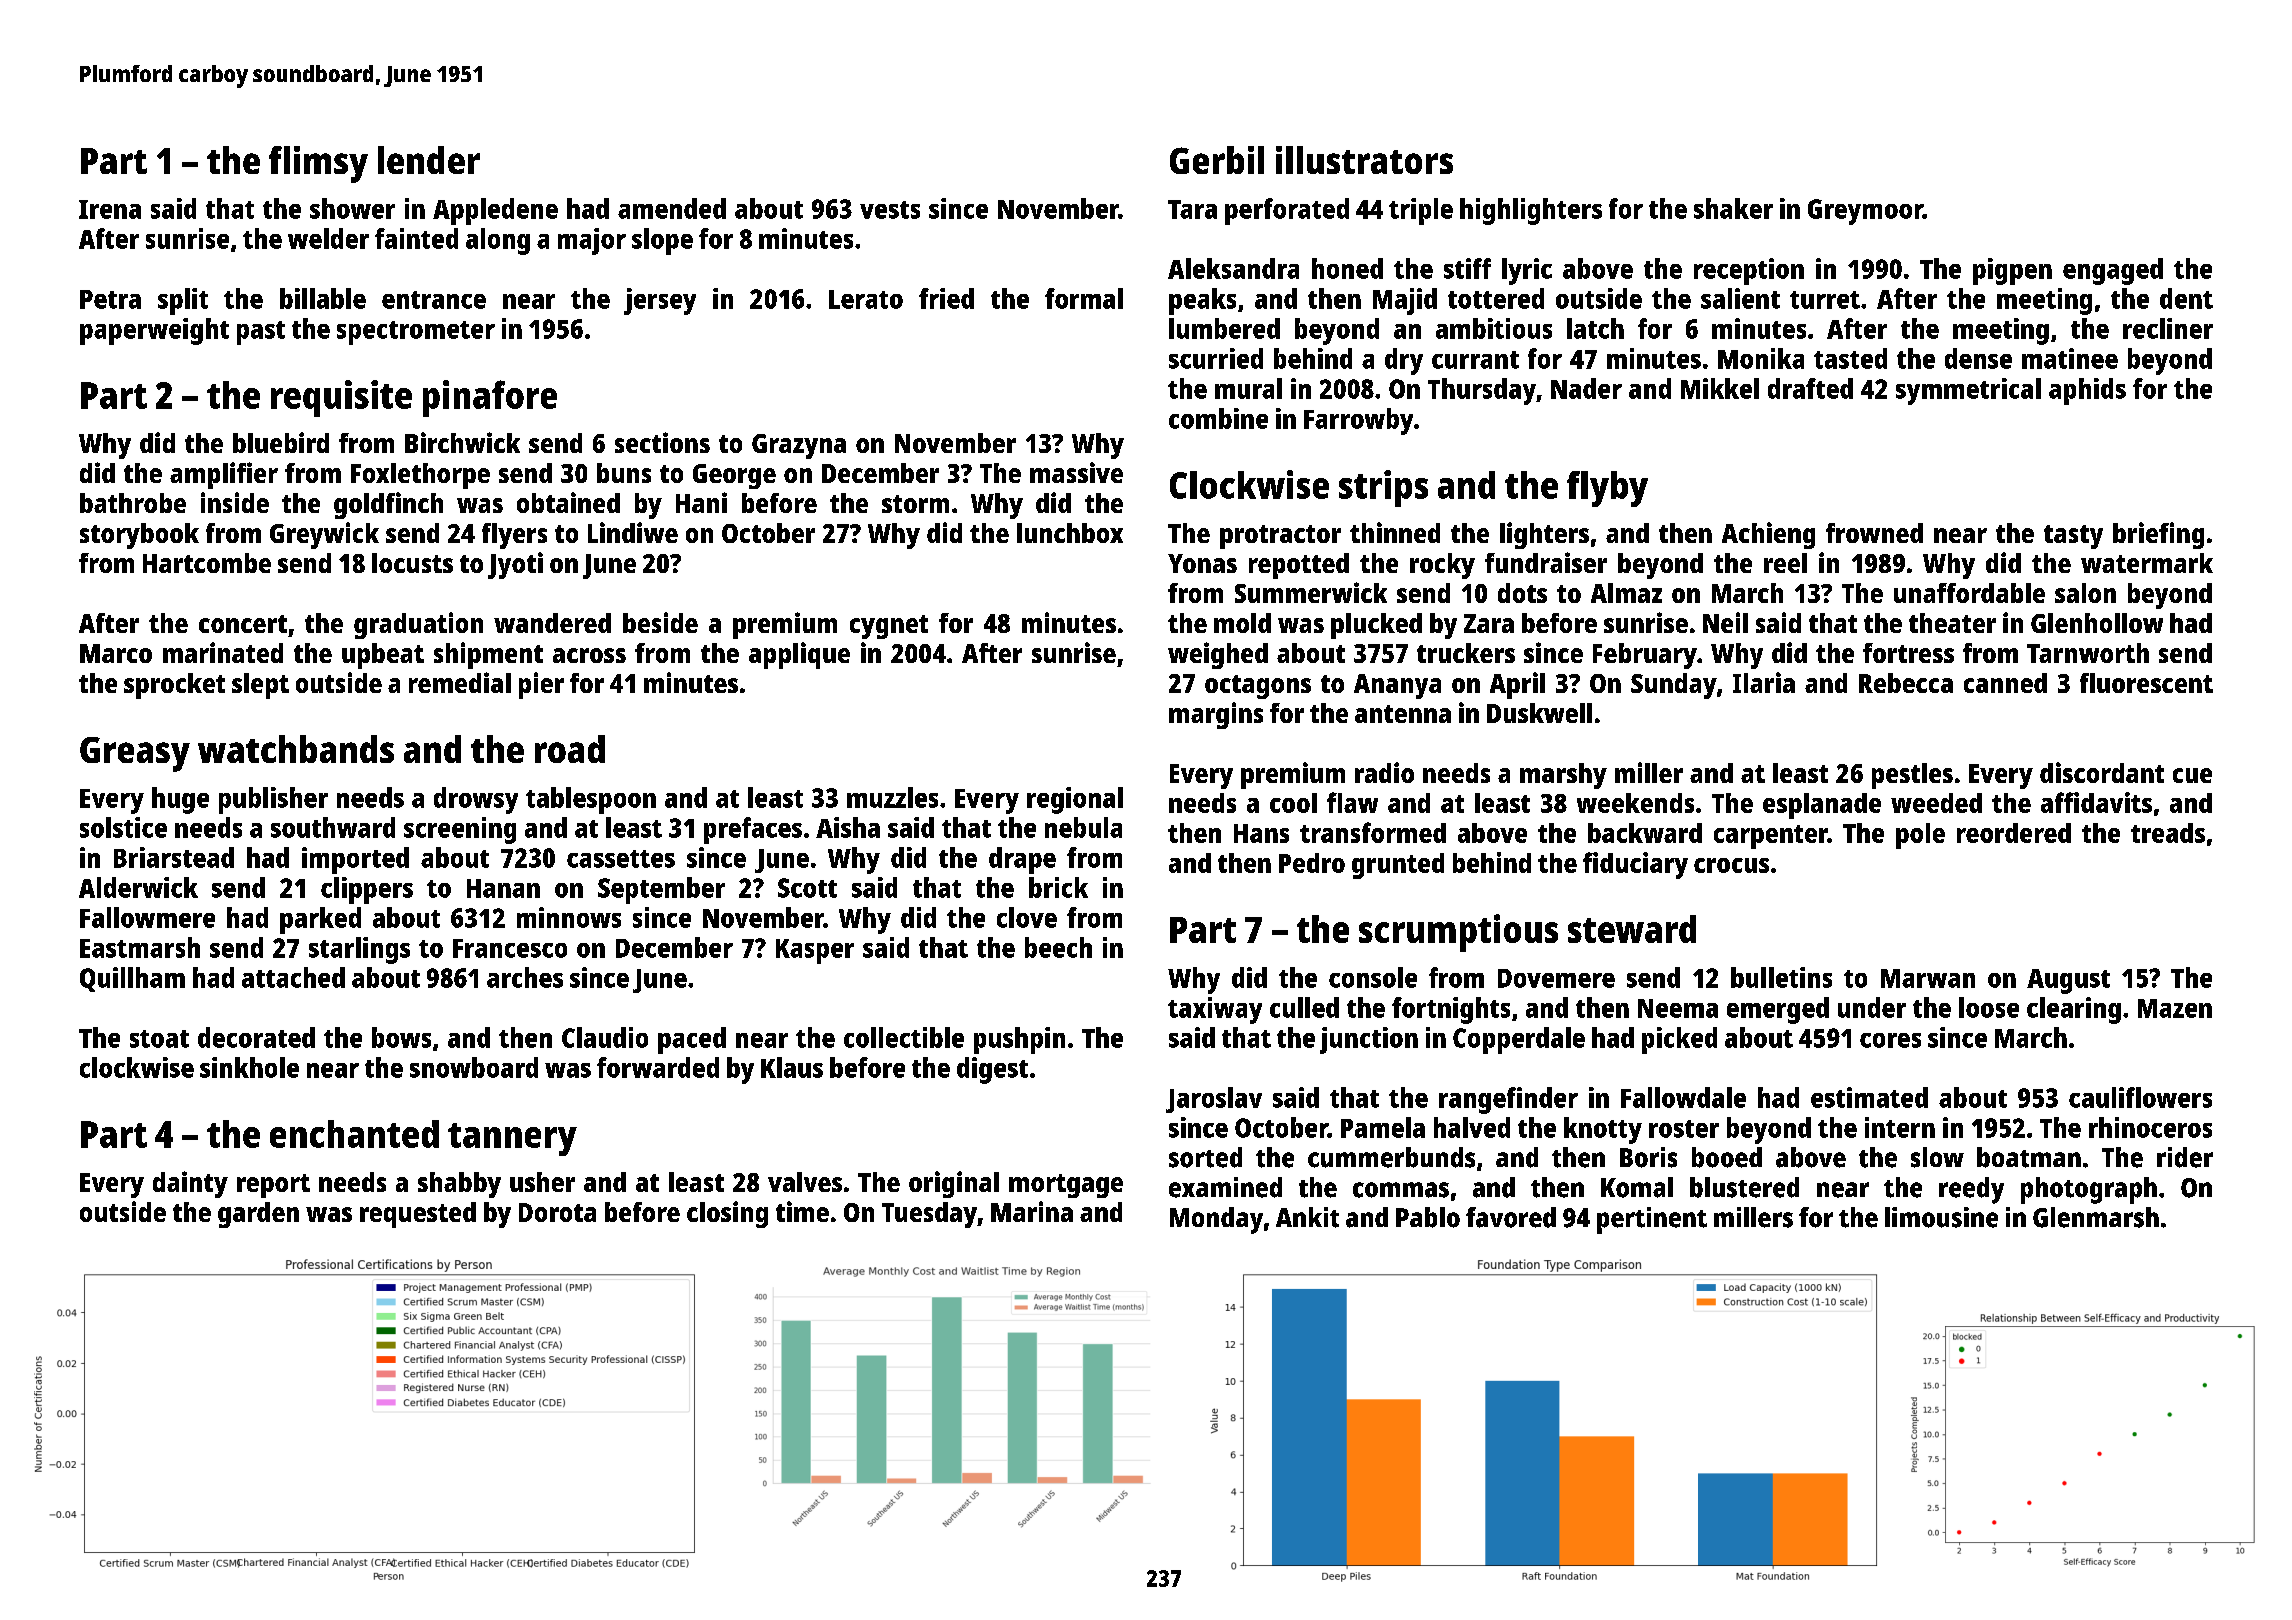  I want to click on shaker, so click(1733, 208).
